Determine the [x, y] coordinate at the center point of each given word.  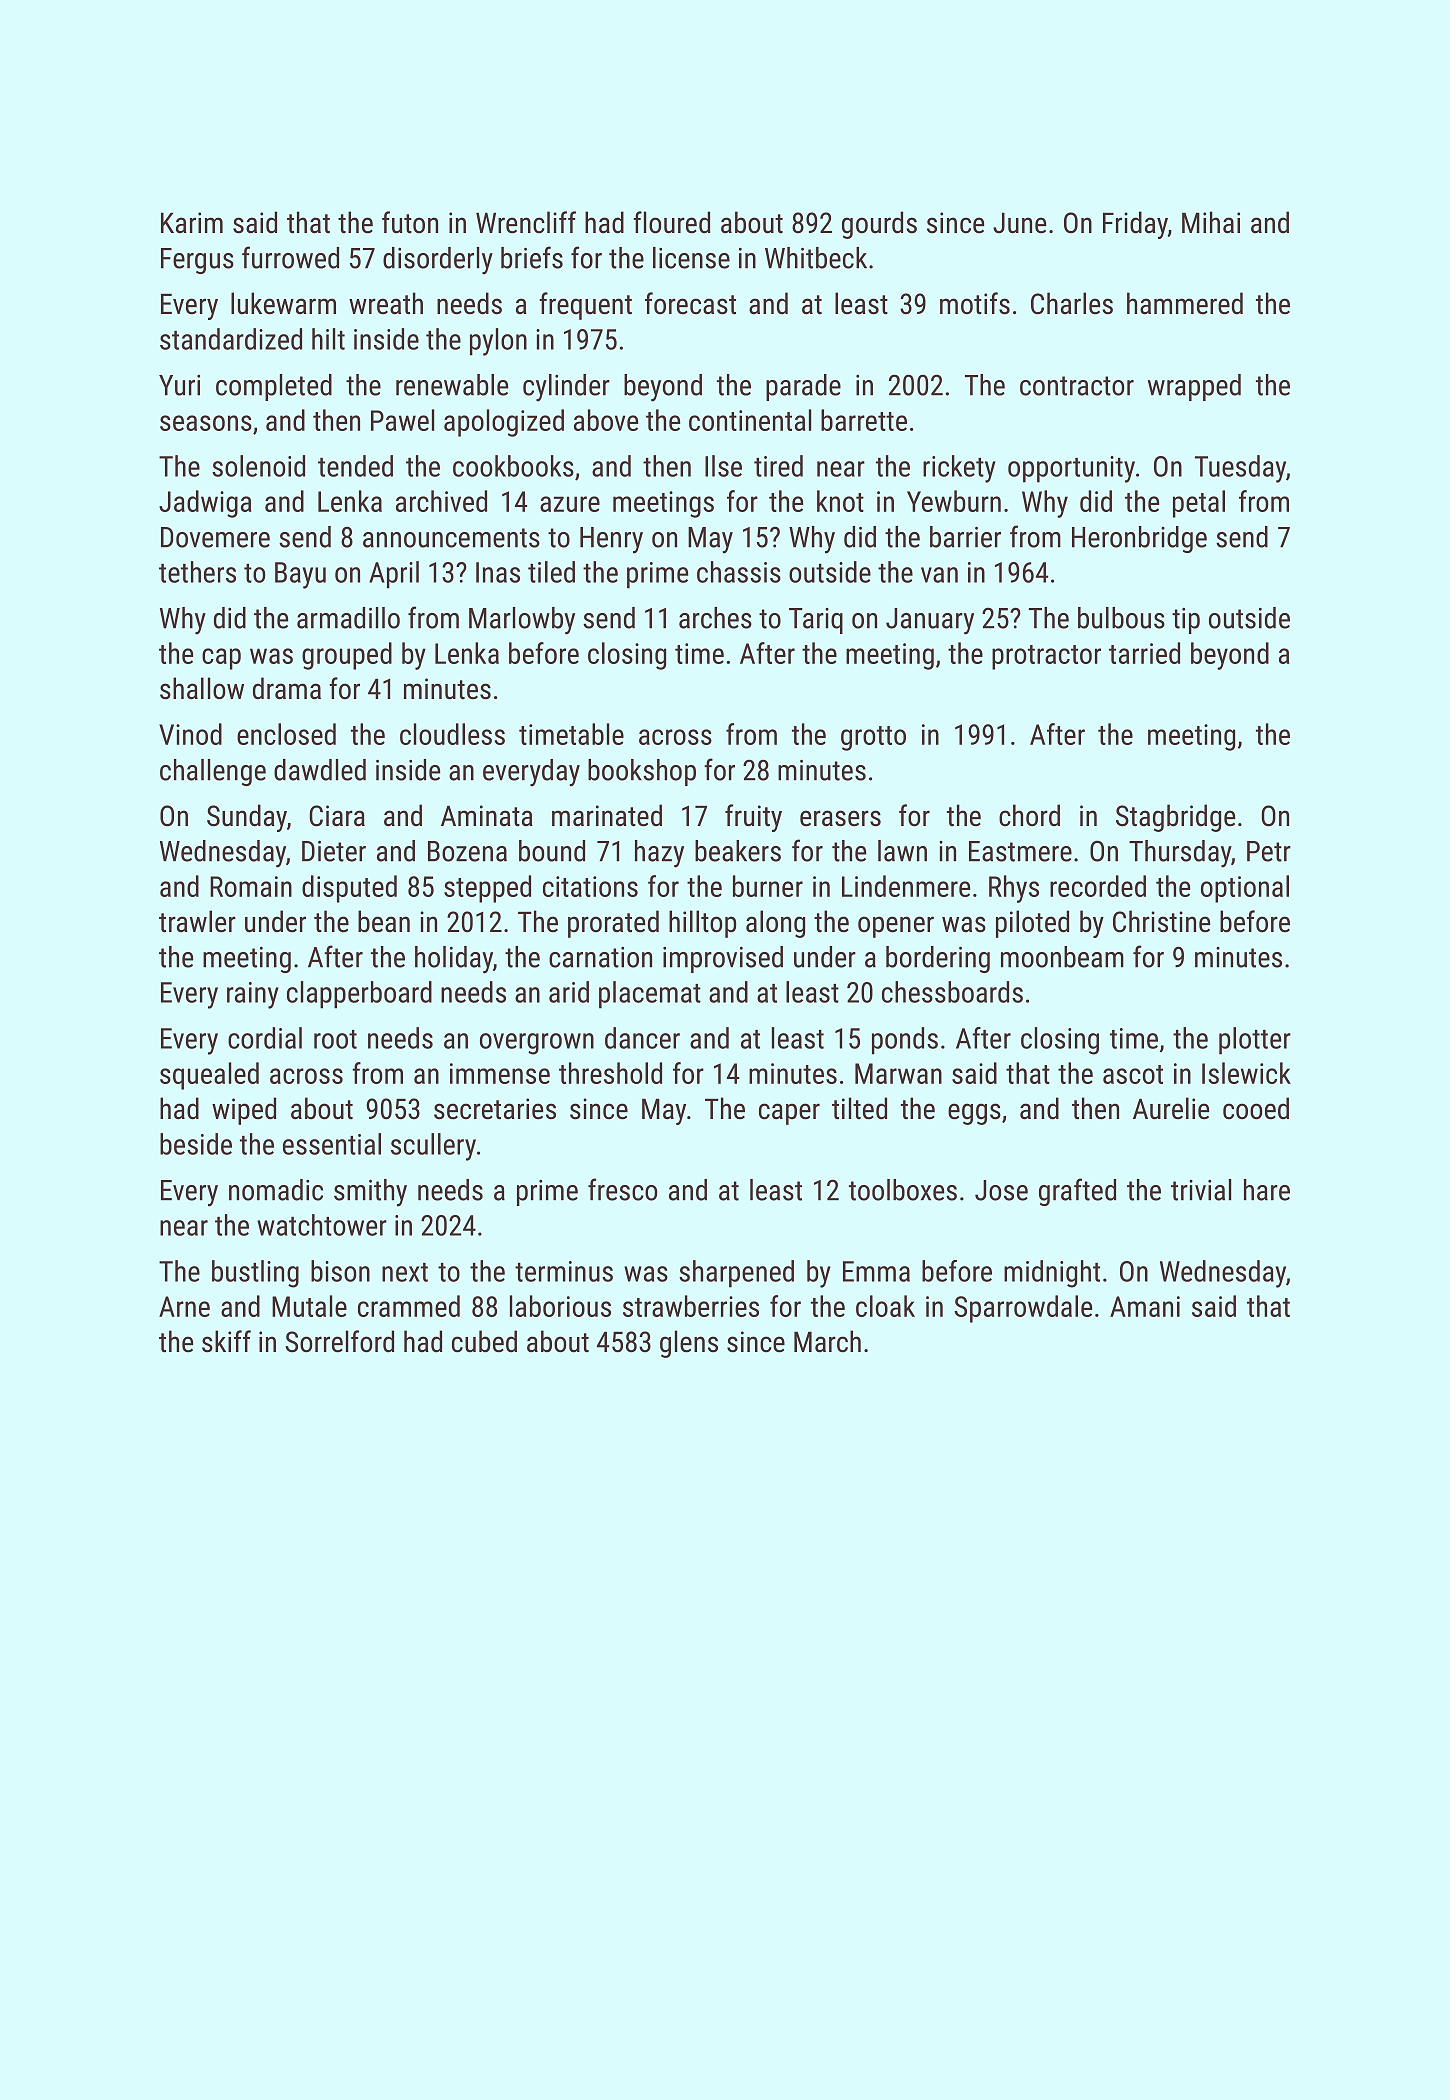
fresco [622, 1189]
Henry [611, 540]
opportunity [1071, 469]
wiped [244, 1111]
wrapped [1194, 387]
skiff [226, 1341]
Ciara [337, 816]
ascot [1133, 1074]
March [827, 1341]
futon [410, 222]
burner [768, 886]
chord [1029, 815]
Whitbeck [816, 258]
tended [355, 466]
